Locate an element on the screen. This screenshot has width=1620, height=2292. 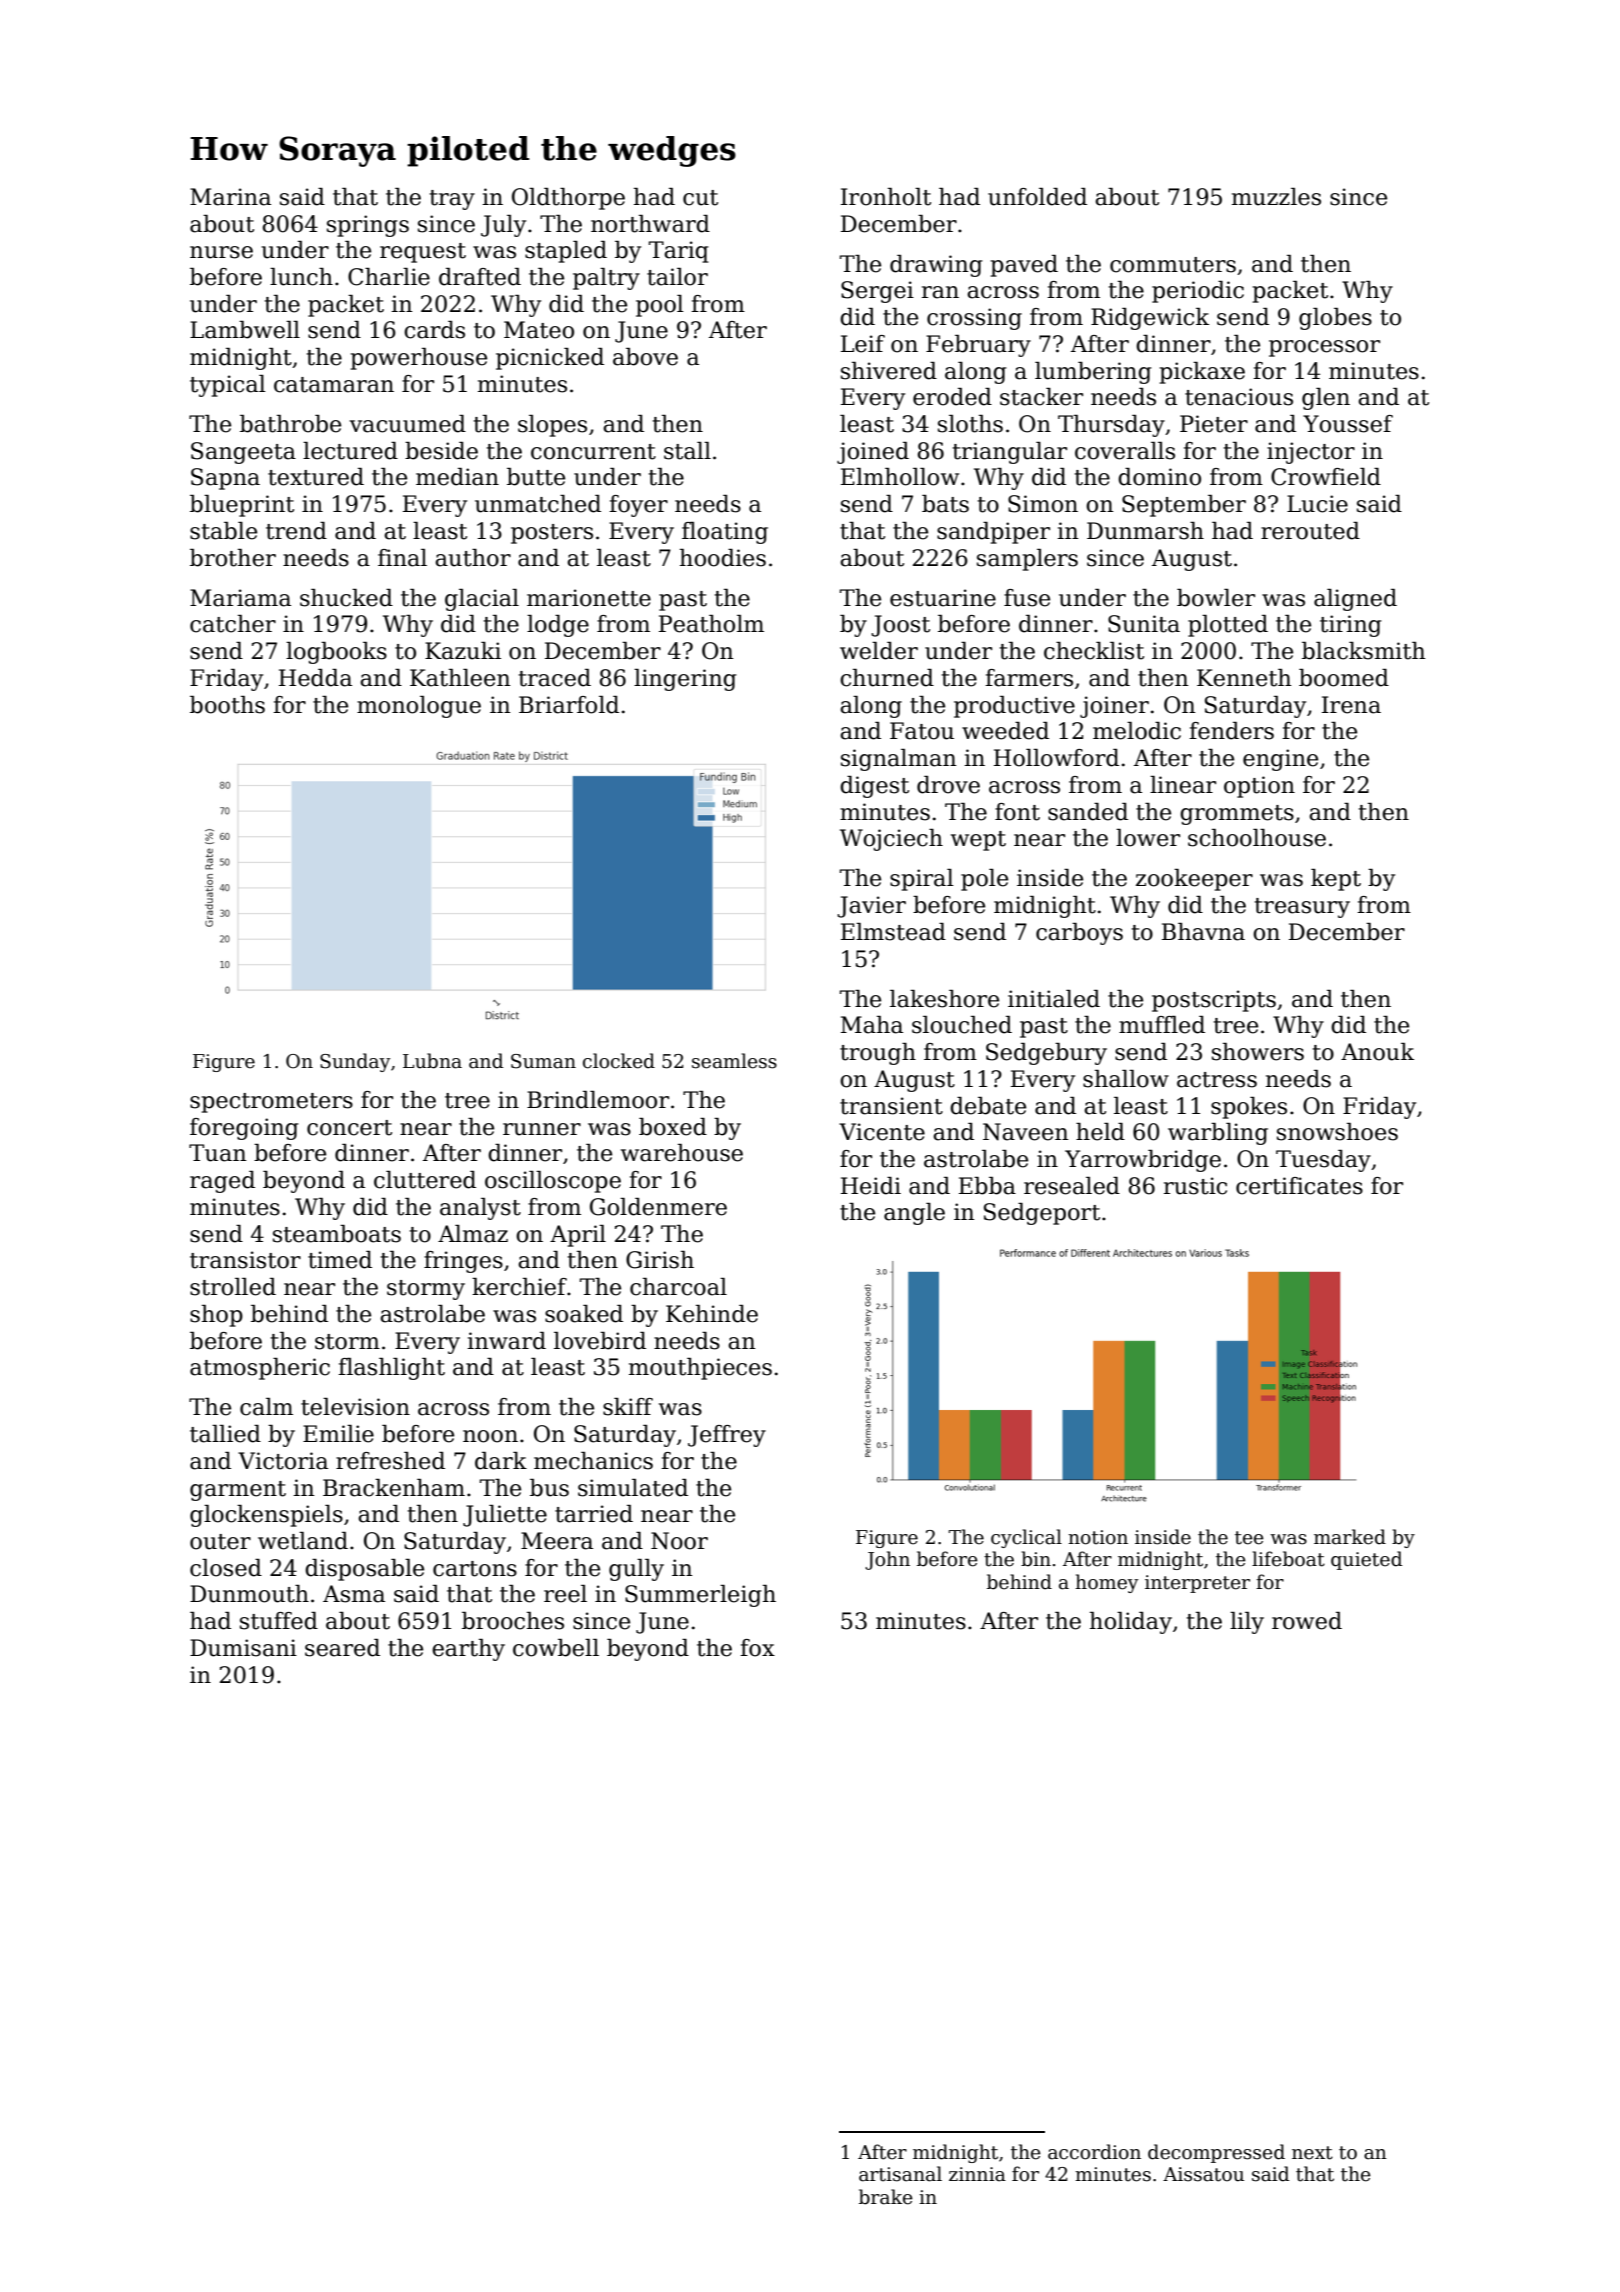
Oldthorpe is located at coordinates (568, 199).
